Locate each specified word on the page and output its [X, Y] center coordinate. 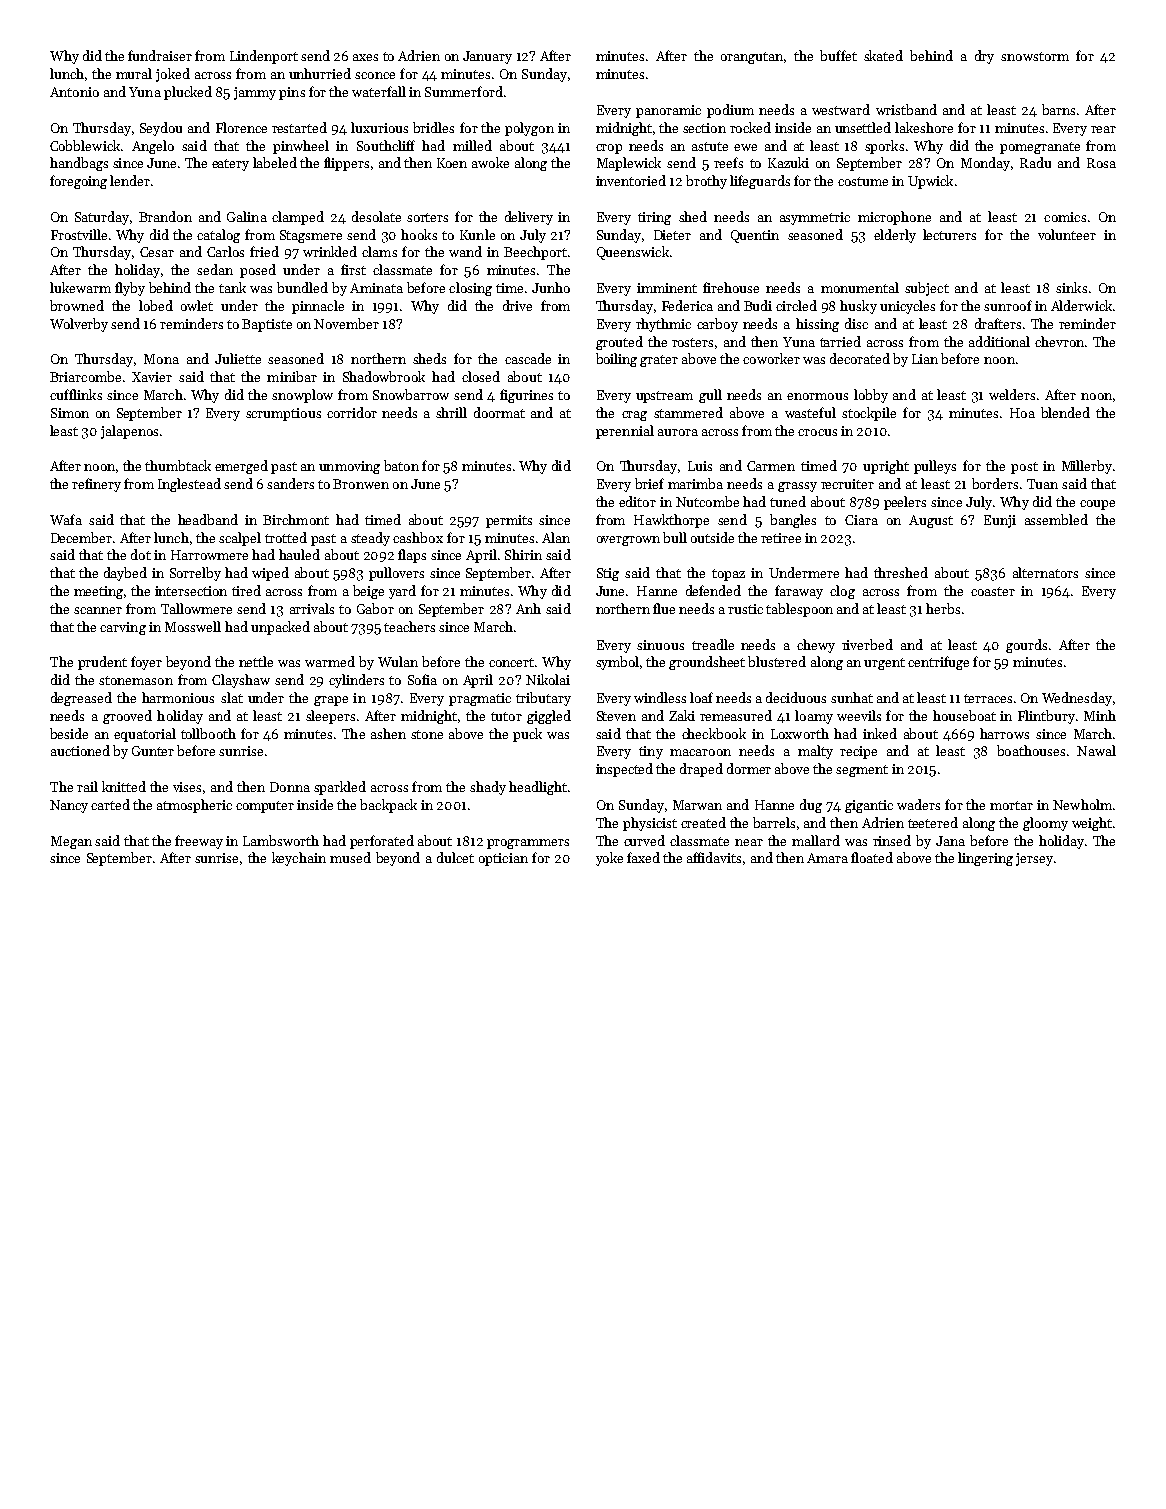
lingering [985, 859]
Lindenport [264, 57]
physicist [650, 824]
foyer [146, 663]
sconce [375, 75]
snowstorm [1035, 56]
